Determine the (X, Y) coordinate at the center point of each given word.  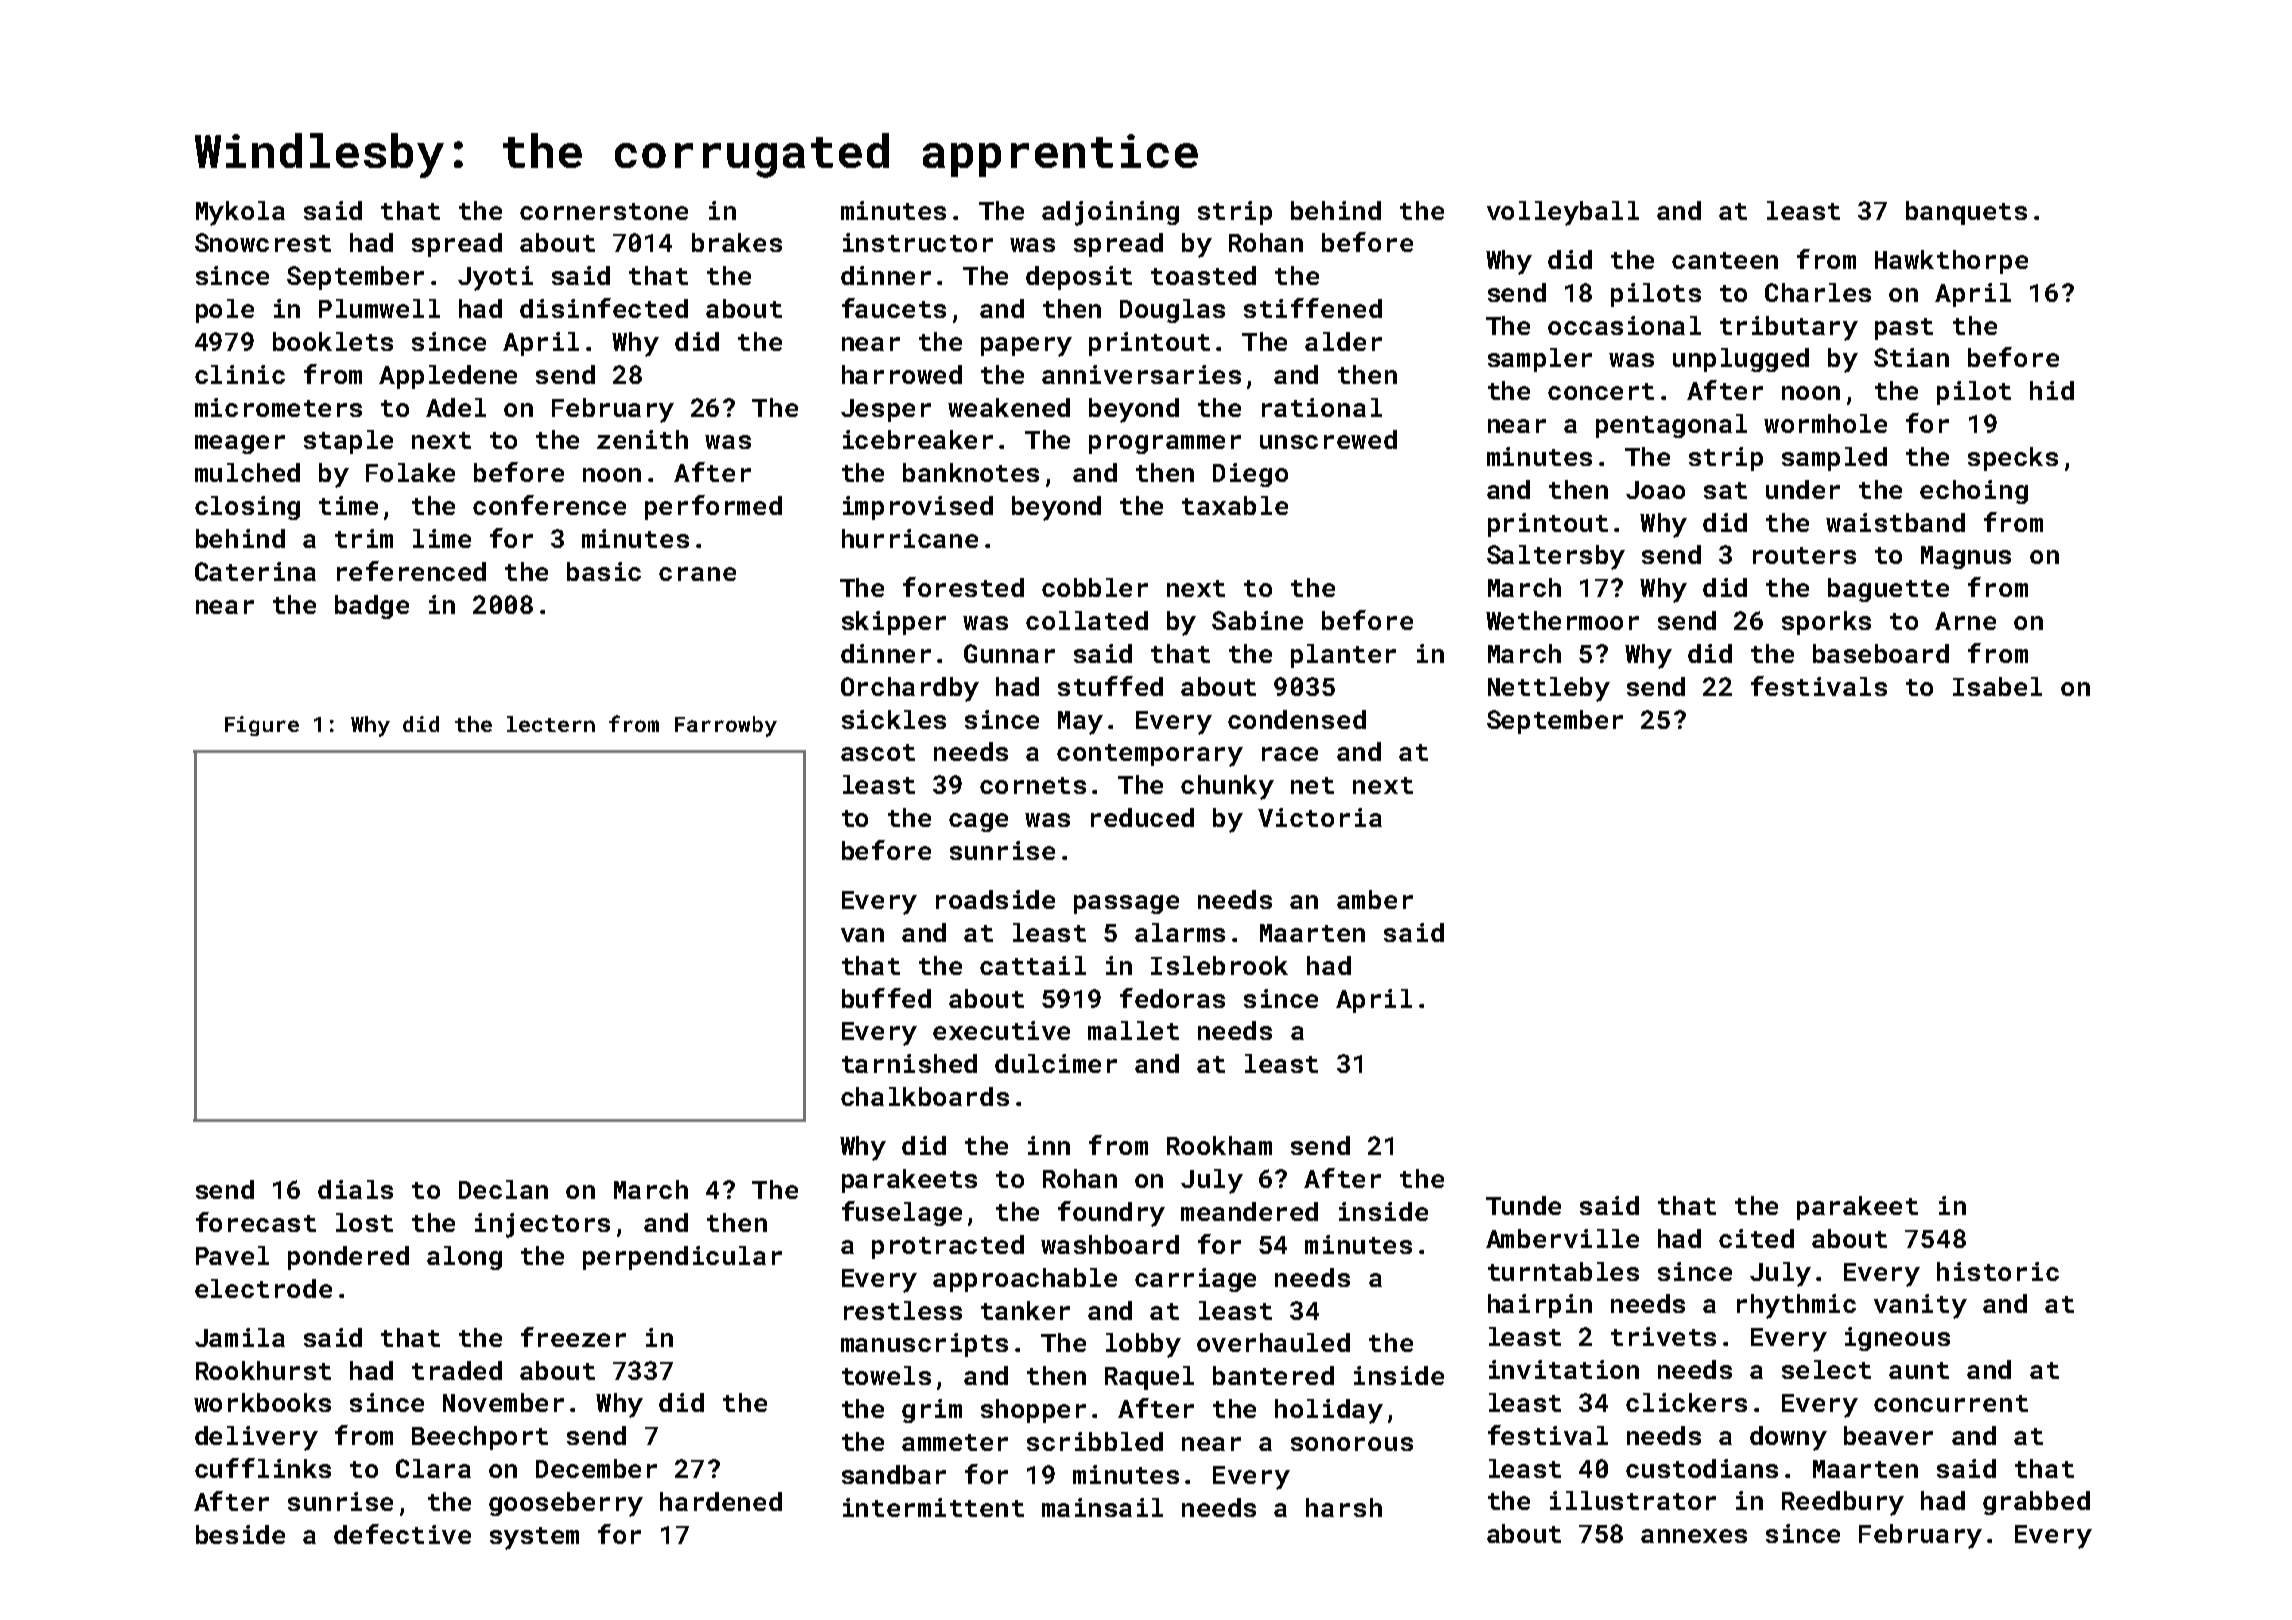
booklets (333, 341)
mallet (1133, 1030)
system (534, 1538)
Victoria (1320, 817)
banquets (1966, 213)
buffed (886, 998)
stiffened (1313, 308)
